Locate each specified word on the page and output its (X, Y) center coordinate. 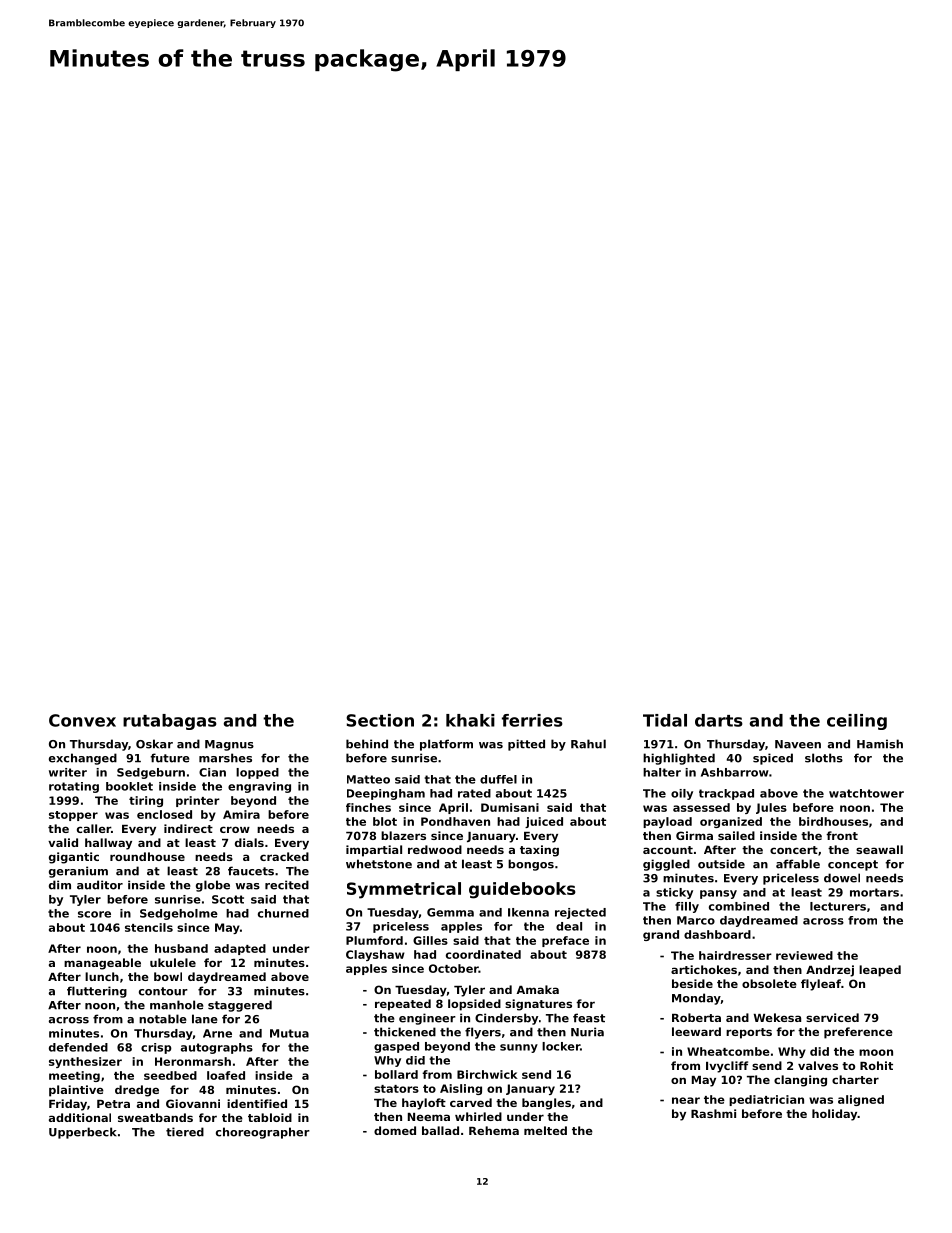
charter (855, 1079)
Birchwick (487, 1074)
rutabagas (170, 722)
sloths (824, 758)
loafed (226, 1075)
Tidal (665, 720)
